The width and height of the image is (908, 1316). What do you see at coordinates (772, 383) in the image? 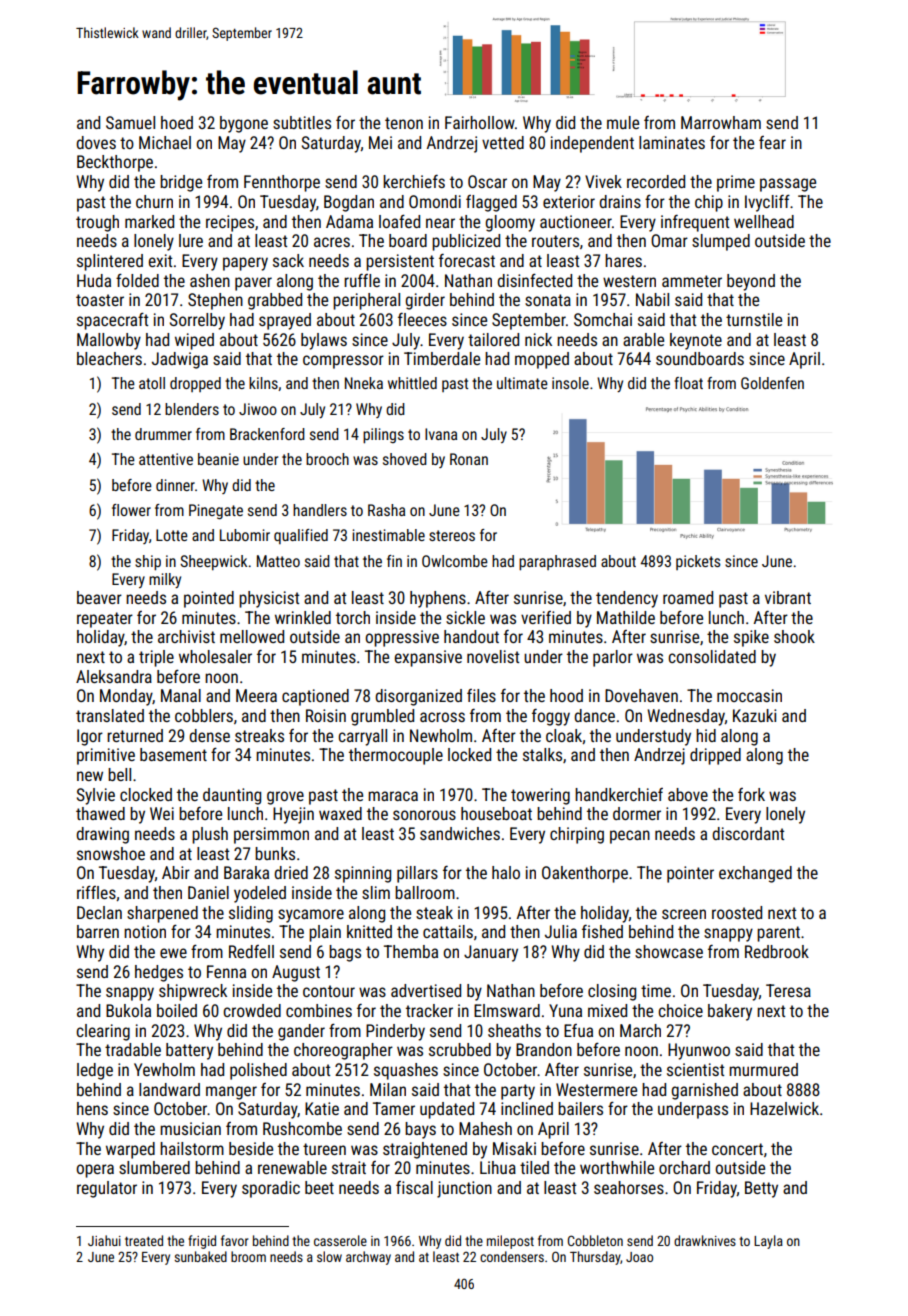
I see `Goldenfen` at bounding box center [772, 383].
